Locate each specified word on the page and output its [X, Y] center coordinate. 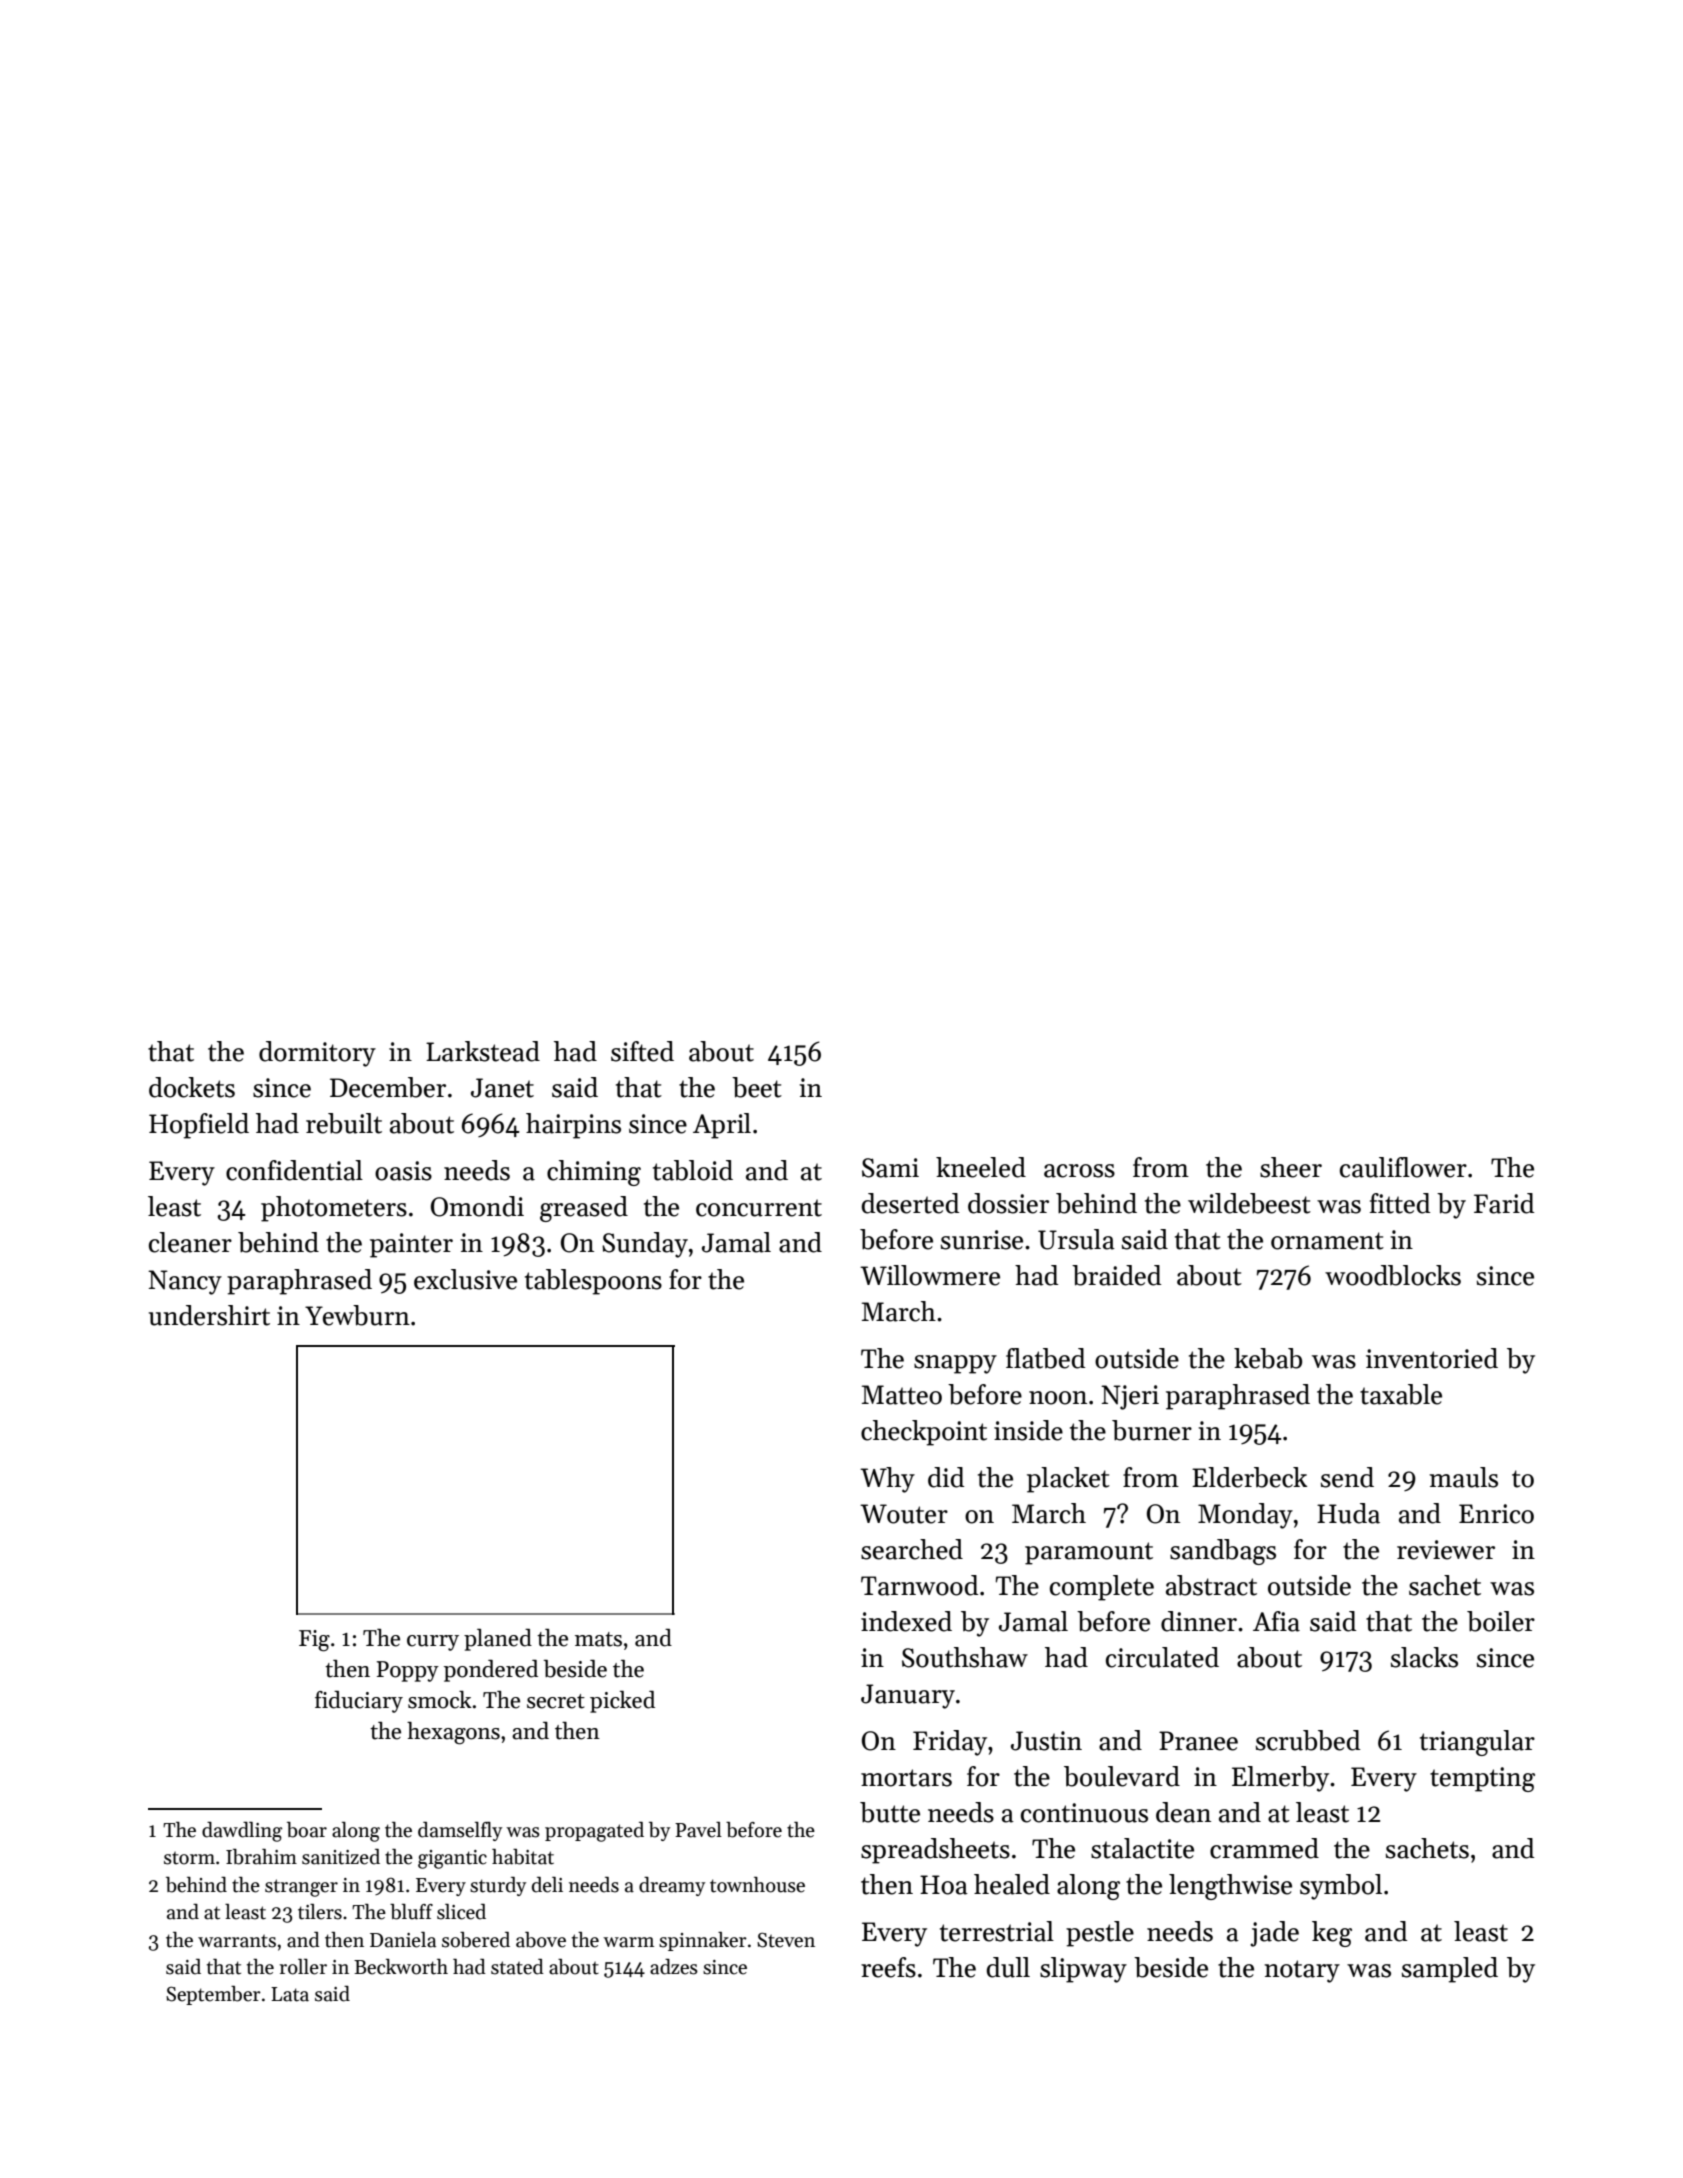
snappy [955, 1364]
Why [887, 1480]
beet [757, 1087]
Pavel [698, 1830]
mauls [1463, 1477]
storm [189, 1858]
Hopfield [199, 1126]
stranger [301, 1888]
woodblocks [1393, 1275]
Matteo [902, 1395]
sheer [1291, 1167]
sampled [1450, 1970]
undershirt [209, 1315]
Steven [786, 1940]
